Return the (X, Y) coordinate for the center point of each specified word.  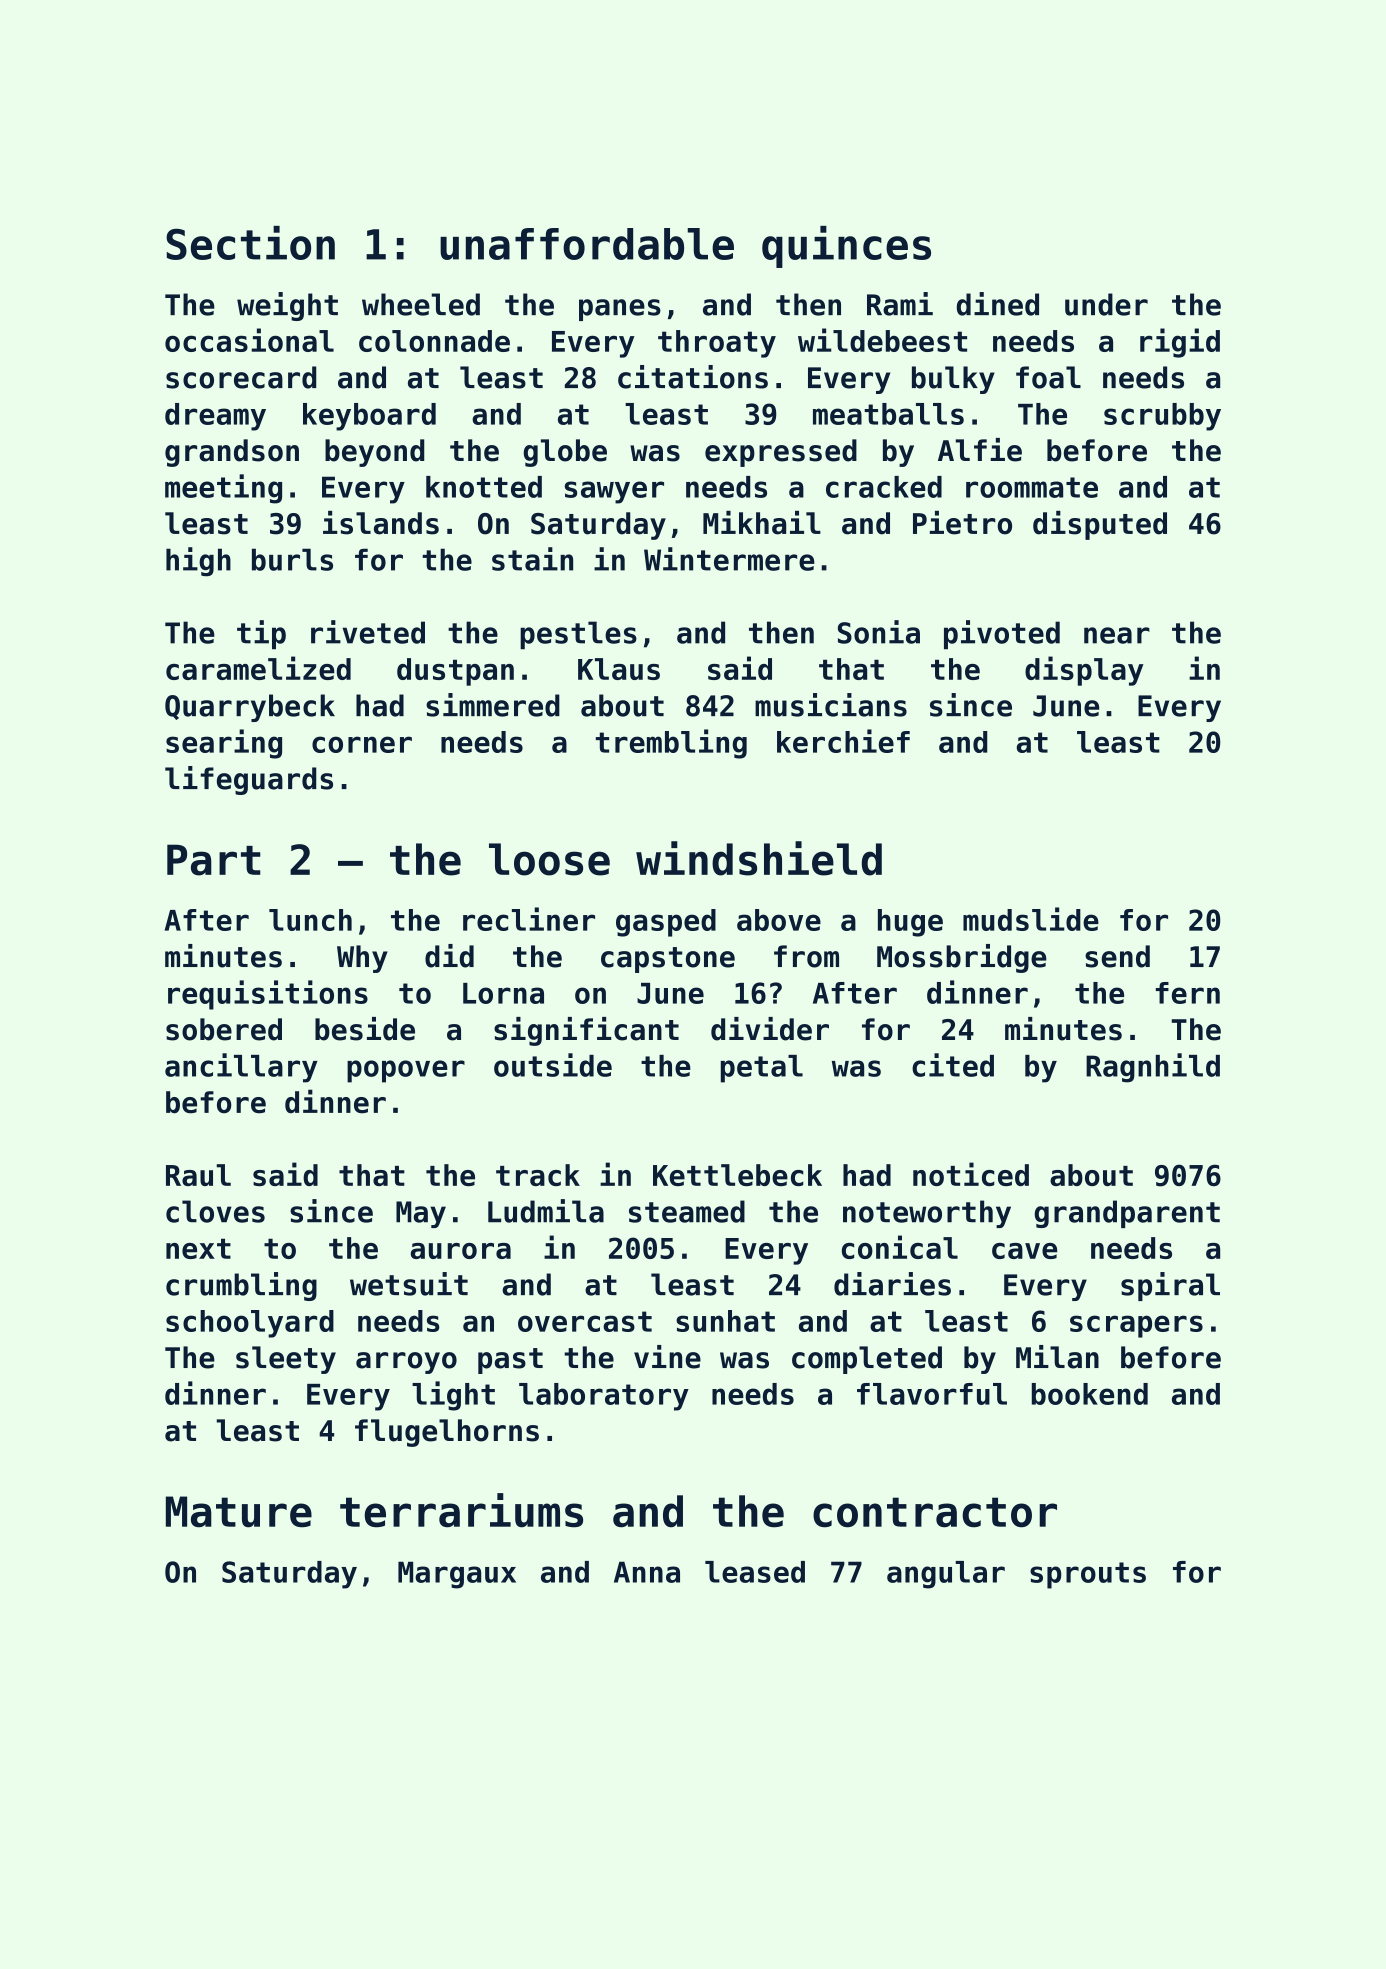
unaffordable (587, 244)
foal (1048, 377)
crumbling (241, 1286)
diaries (892, 1284)
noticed (971, 1174)
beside (365, 1029)
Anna (647, 1572)
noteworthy (927, 1214)
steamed (687, 1211)
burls (292, 559)
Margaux (457, 1575)
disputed (1100, 525)
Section (250, 243)
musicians (831, 705)
